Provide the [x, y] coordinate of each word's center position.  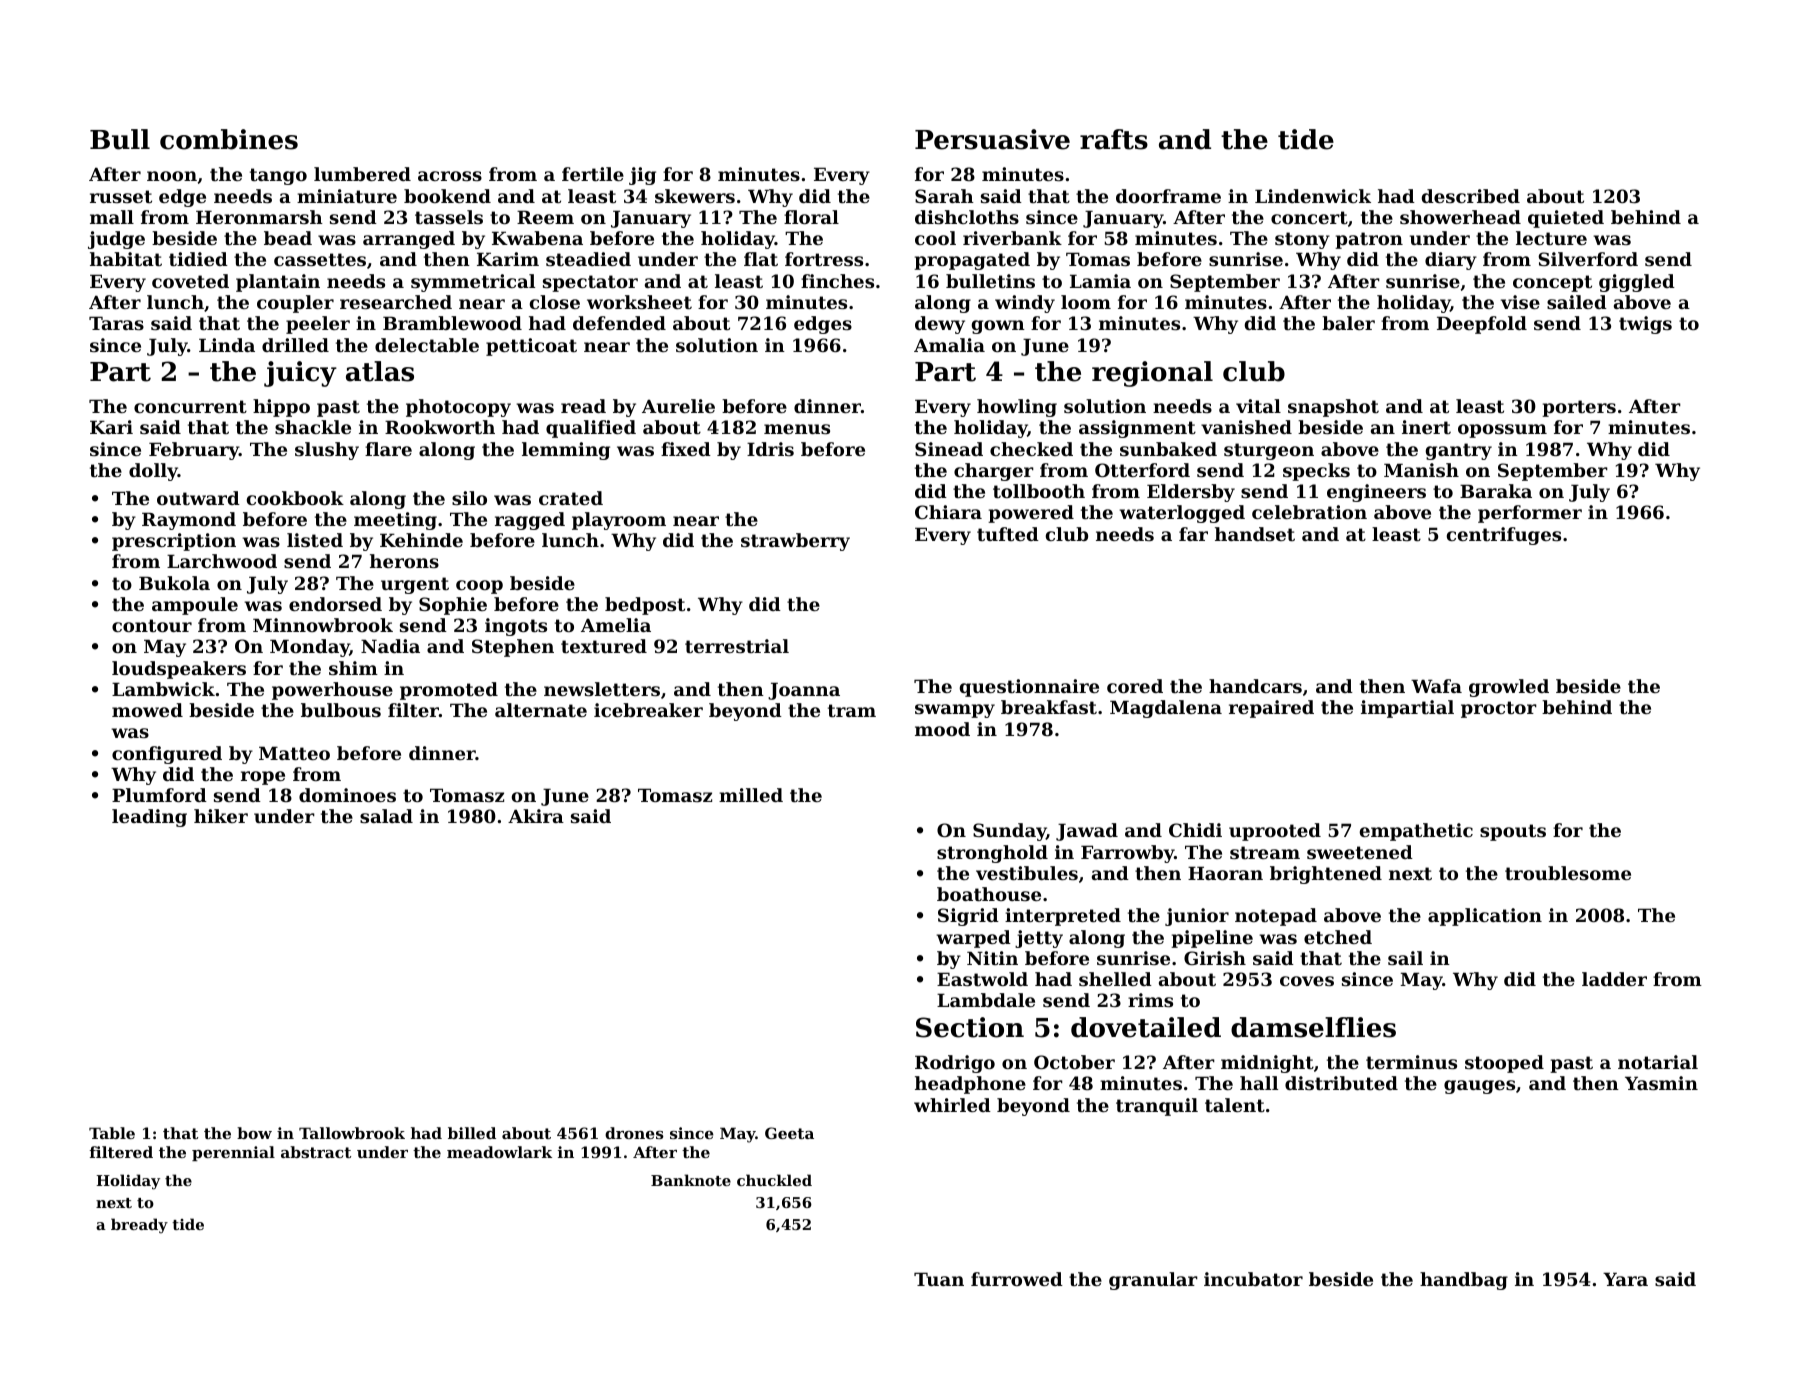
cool [935, 238]
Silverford [1588, 259]
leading [149, 818]
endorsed [335, 604]
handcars [1255, 686]
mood [942, 729]
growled [1509, 688]
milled [751, 795]
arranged [409, 240]
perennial [233, 1153]
